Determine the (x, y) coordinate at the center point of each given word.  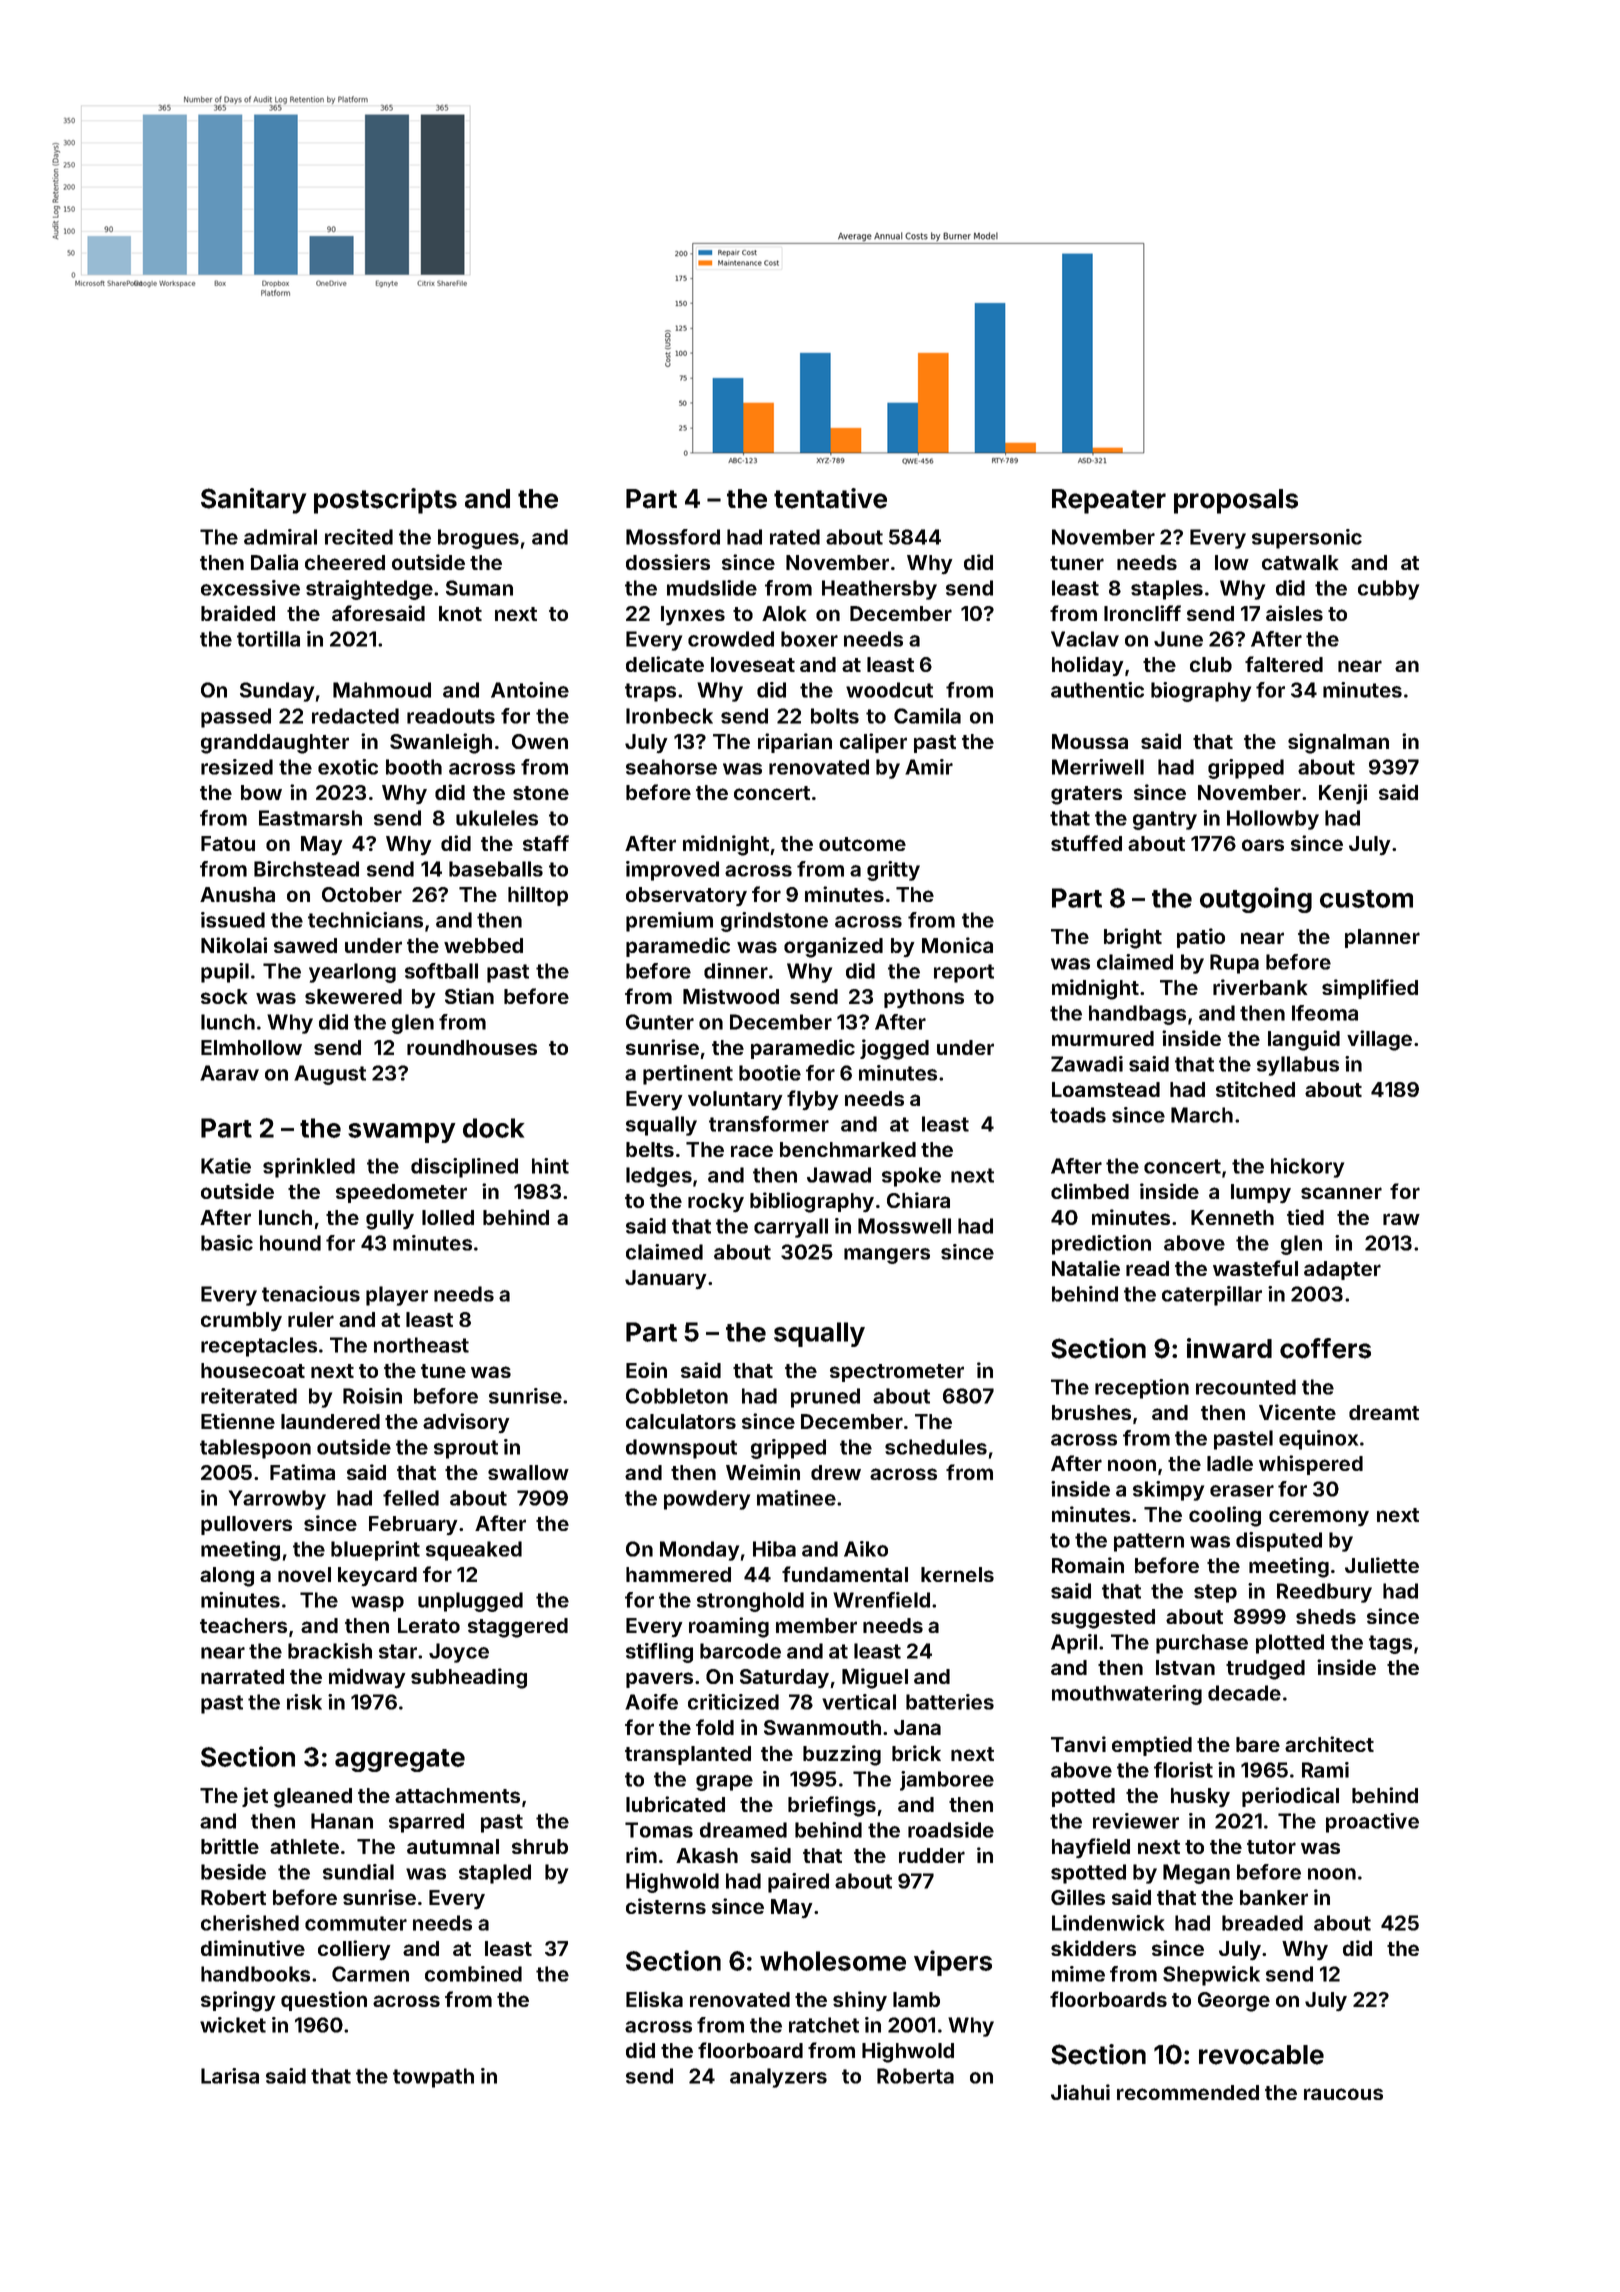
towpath (433, 2078)
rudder (932, 1855)
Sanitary (253, 501)
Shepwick (1211, 1976)
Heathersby (879, 590)
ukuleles (497, 818)
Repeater (1109, 501)
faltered (1284, 664)
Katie (226, 1166)
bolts (835, 716)
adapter (1342, 1270)
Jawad (839, 1175)
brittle (230, 1846)
